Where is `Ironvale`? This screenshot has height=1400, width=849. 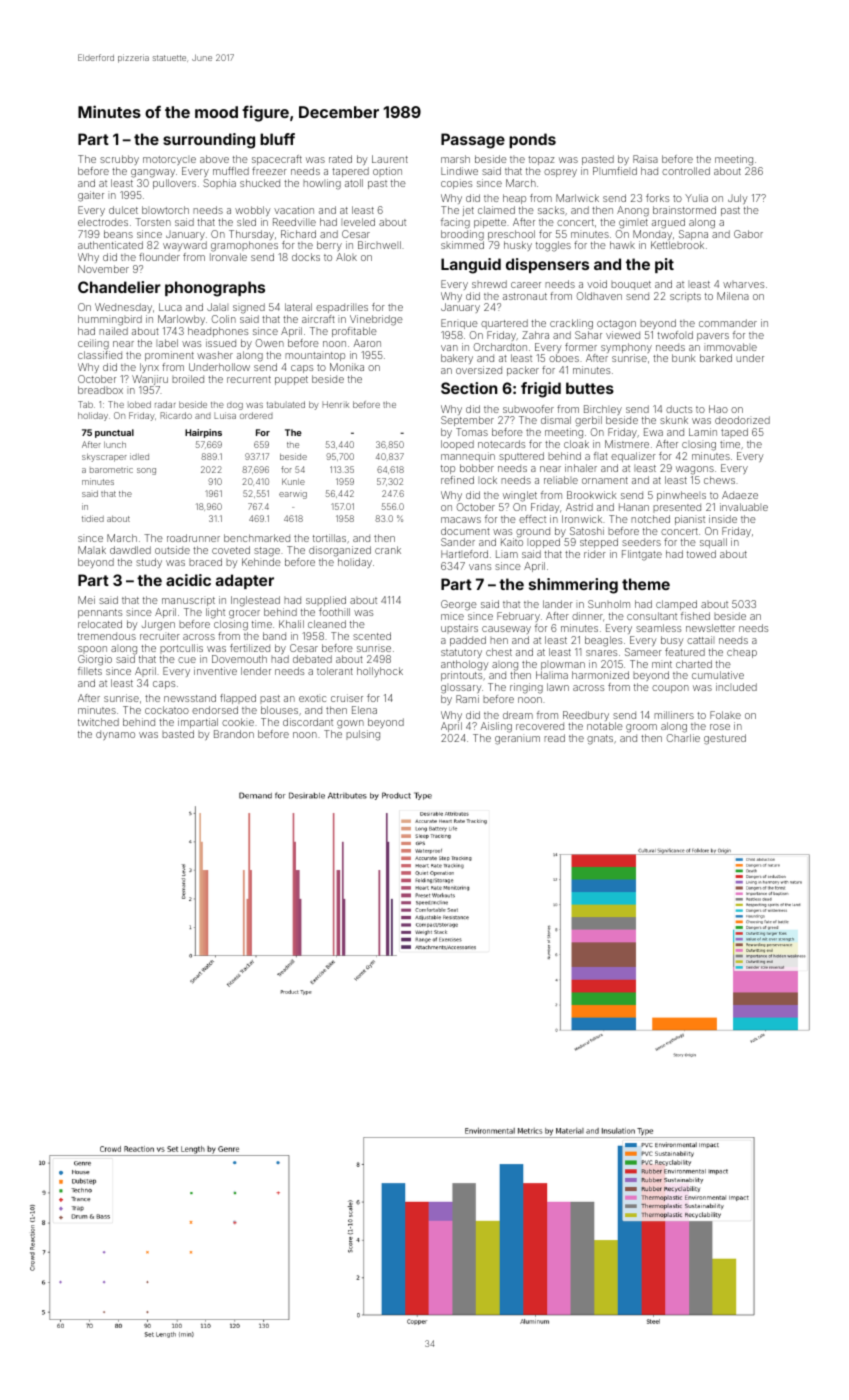 Ironvale is located at coordinates (228, 257).
